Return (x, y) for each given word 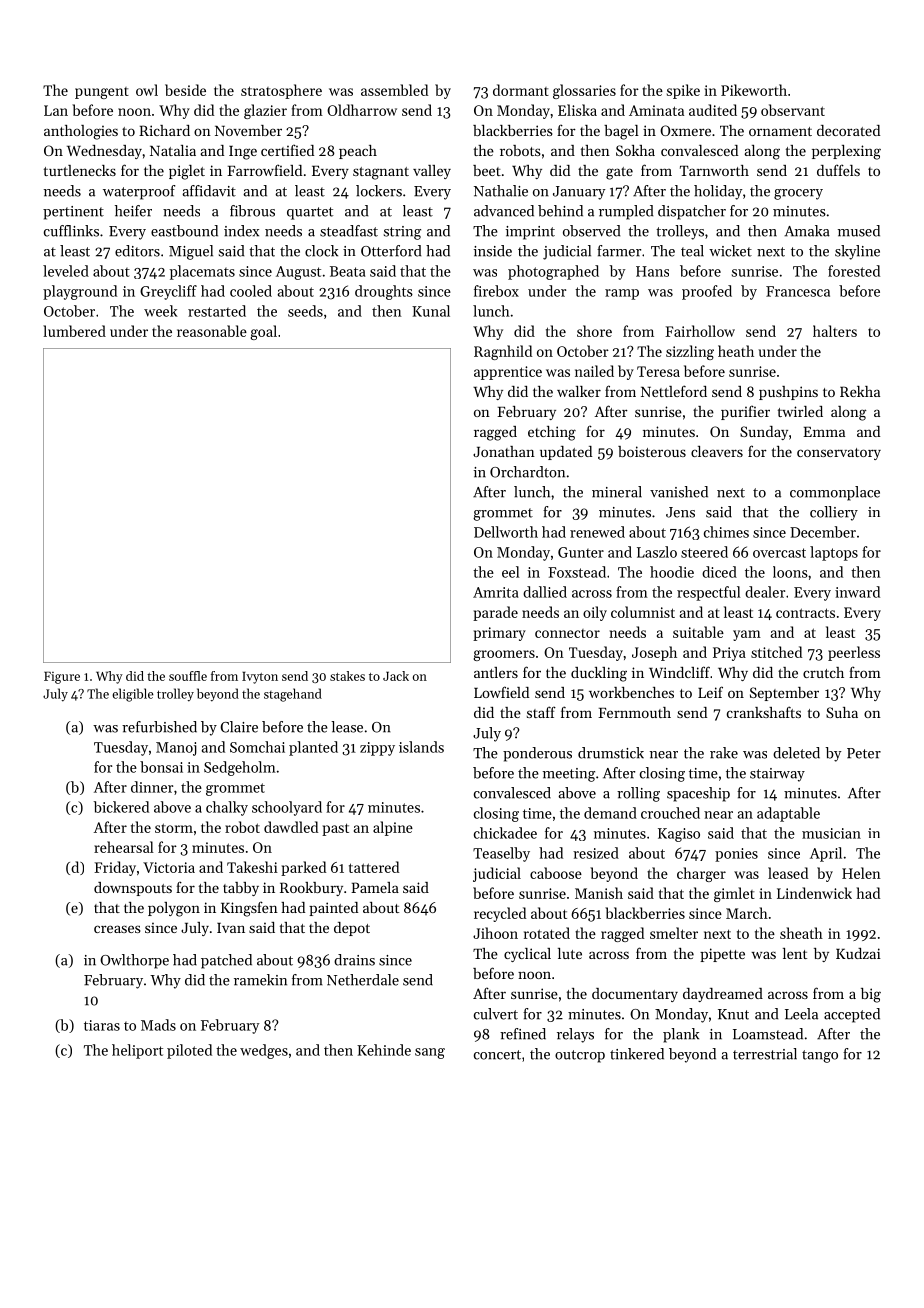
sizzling (690, 352)
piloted (189, 1051)
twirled (800, 411)
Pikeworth (754, 90)
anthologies (81, 132)
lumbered (74, 331)
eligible (133, 695)
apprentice (508, 373)
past (335, 829)
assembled (394, 90)
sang (430, 1053)
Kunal (431, 311)
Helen (861, 873)
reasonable (212, 331)
